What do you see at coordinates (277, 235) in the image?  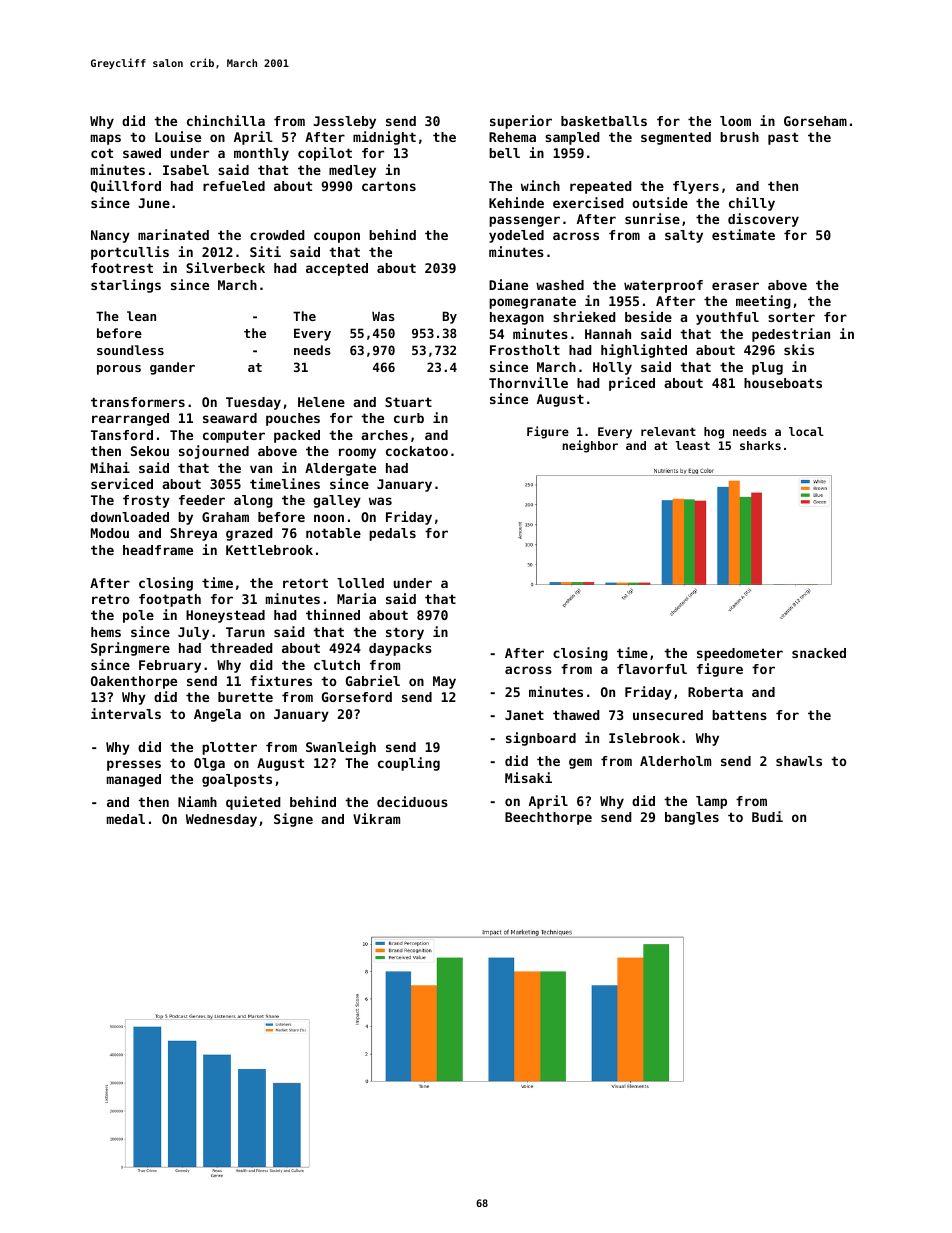 I see `crowded` at bounding box center [277, 235].
